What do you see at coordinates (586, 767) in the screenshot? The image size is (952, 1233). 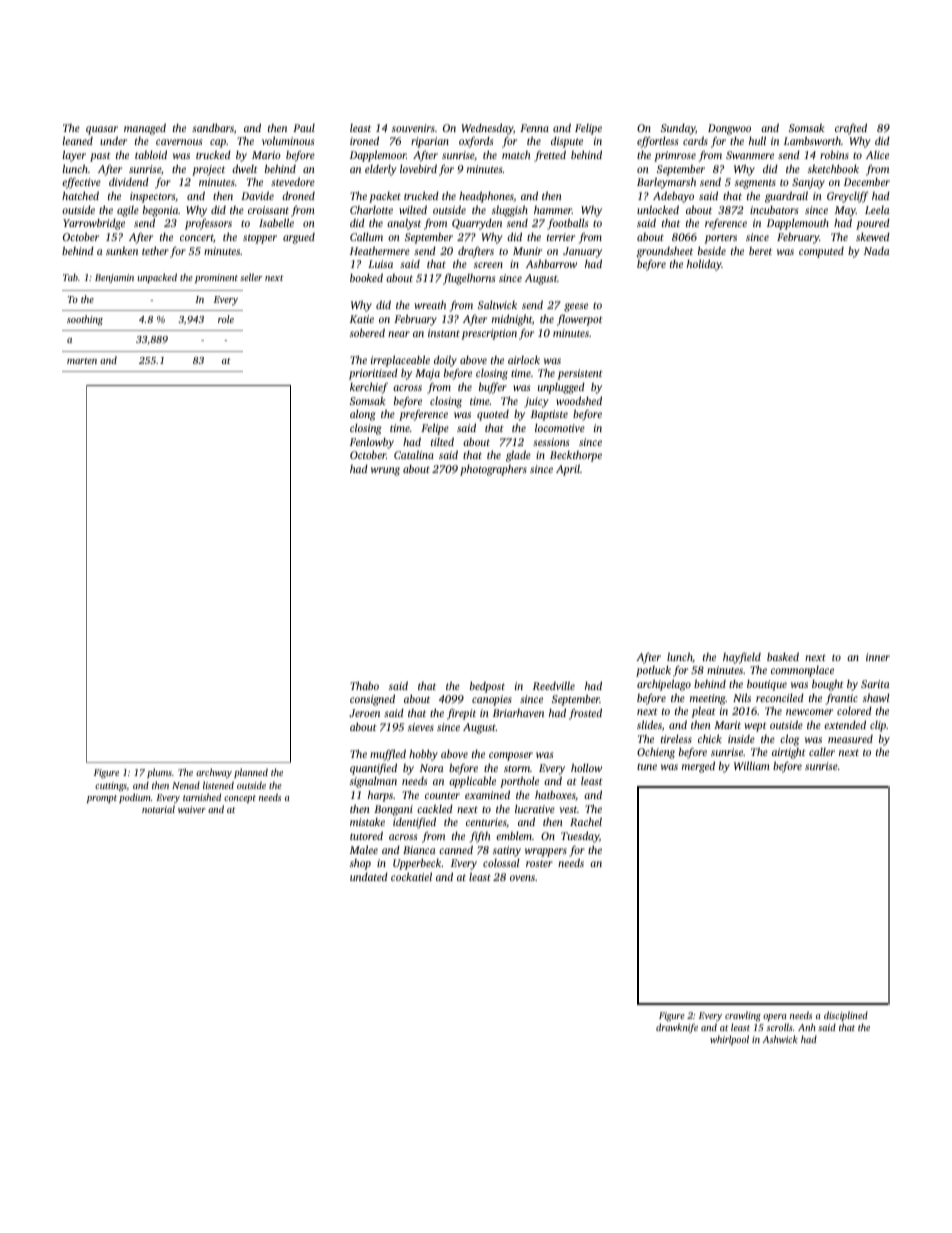 I see `hollow` at bounding box center [586, 767].
